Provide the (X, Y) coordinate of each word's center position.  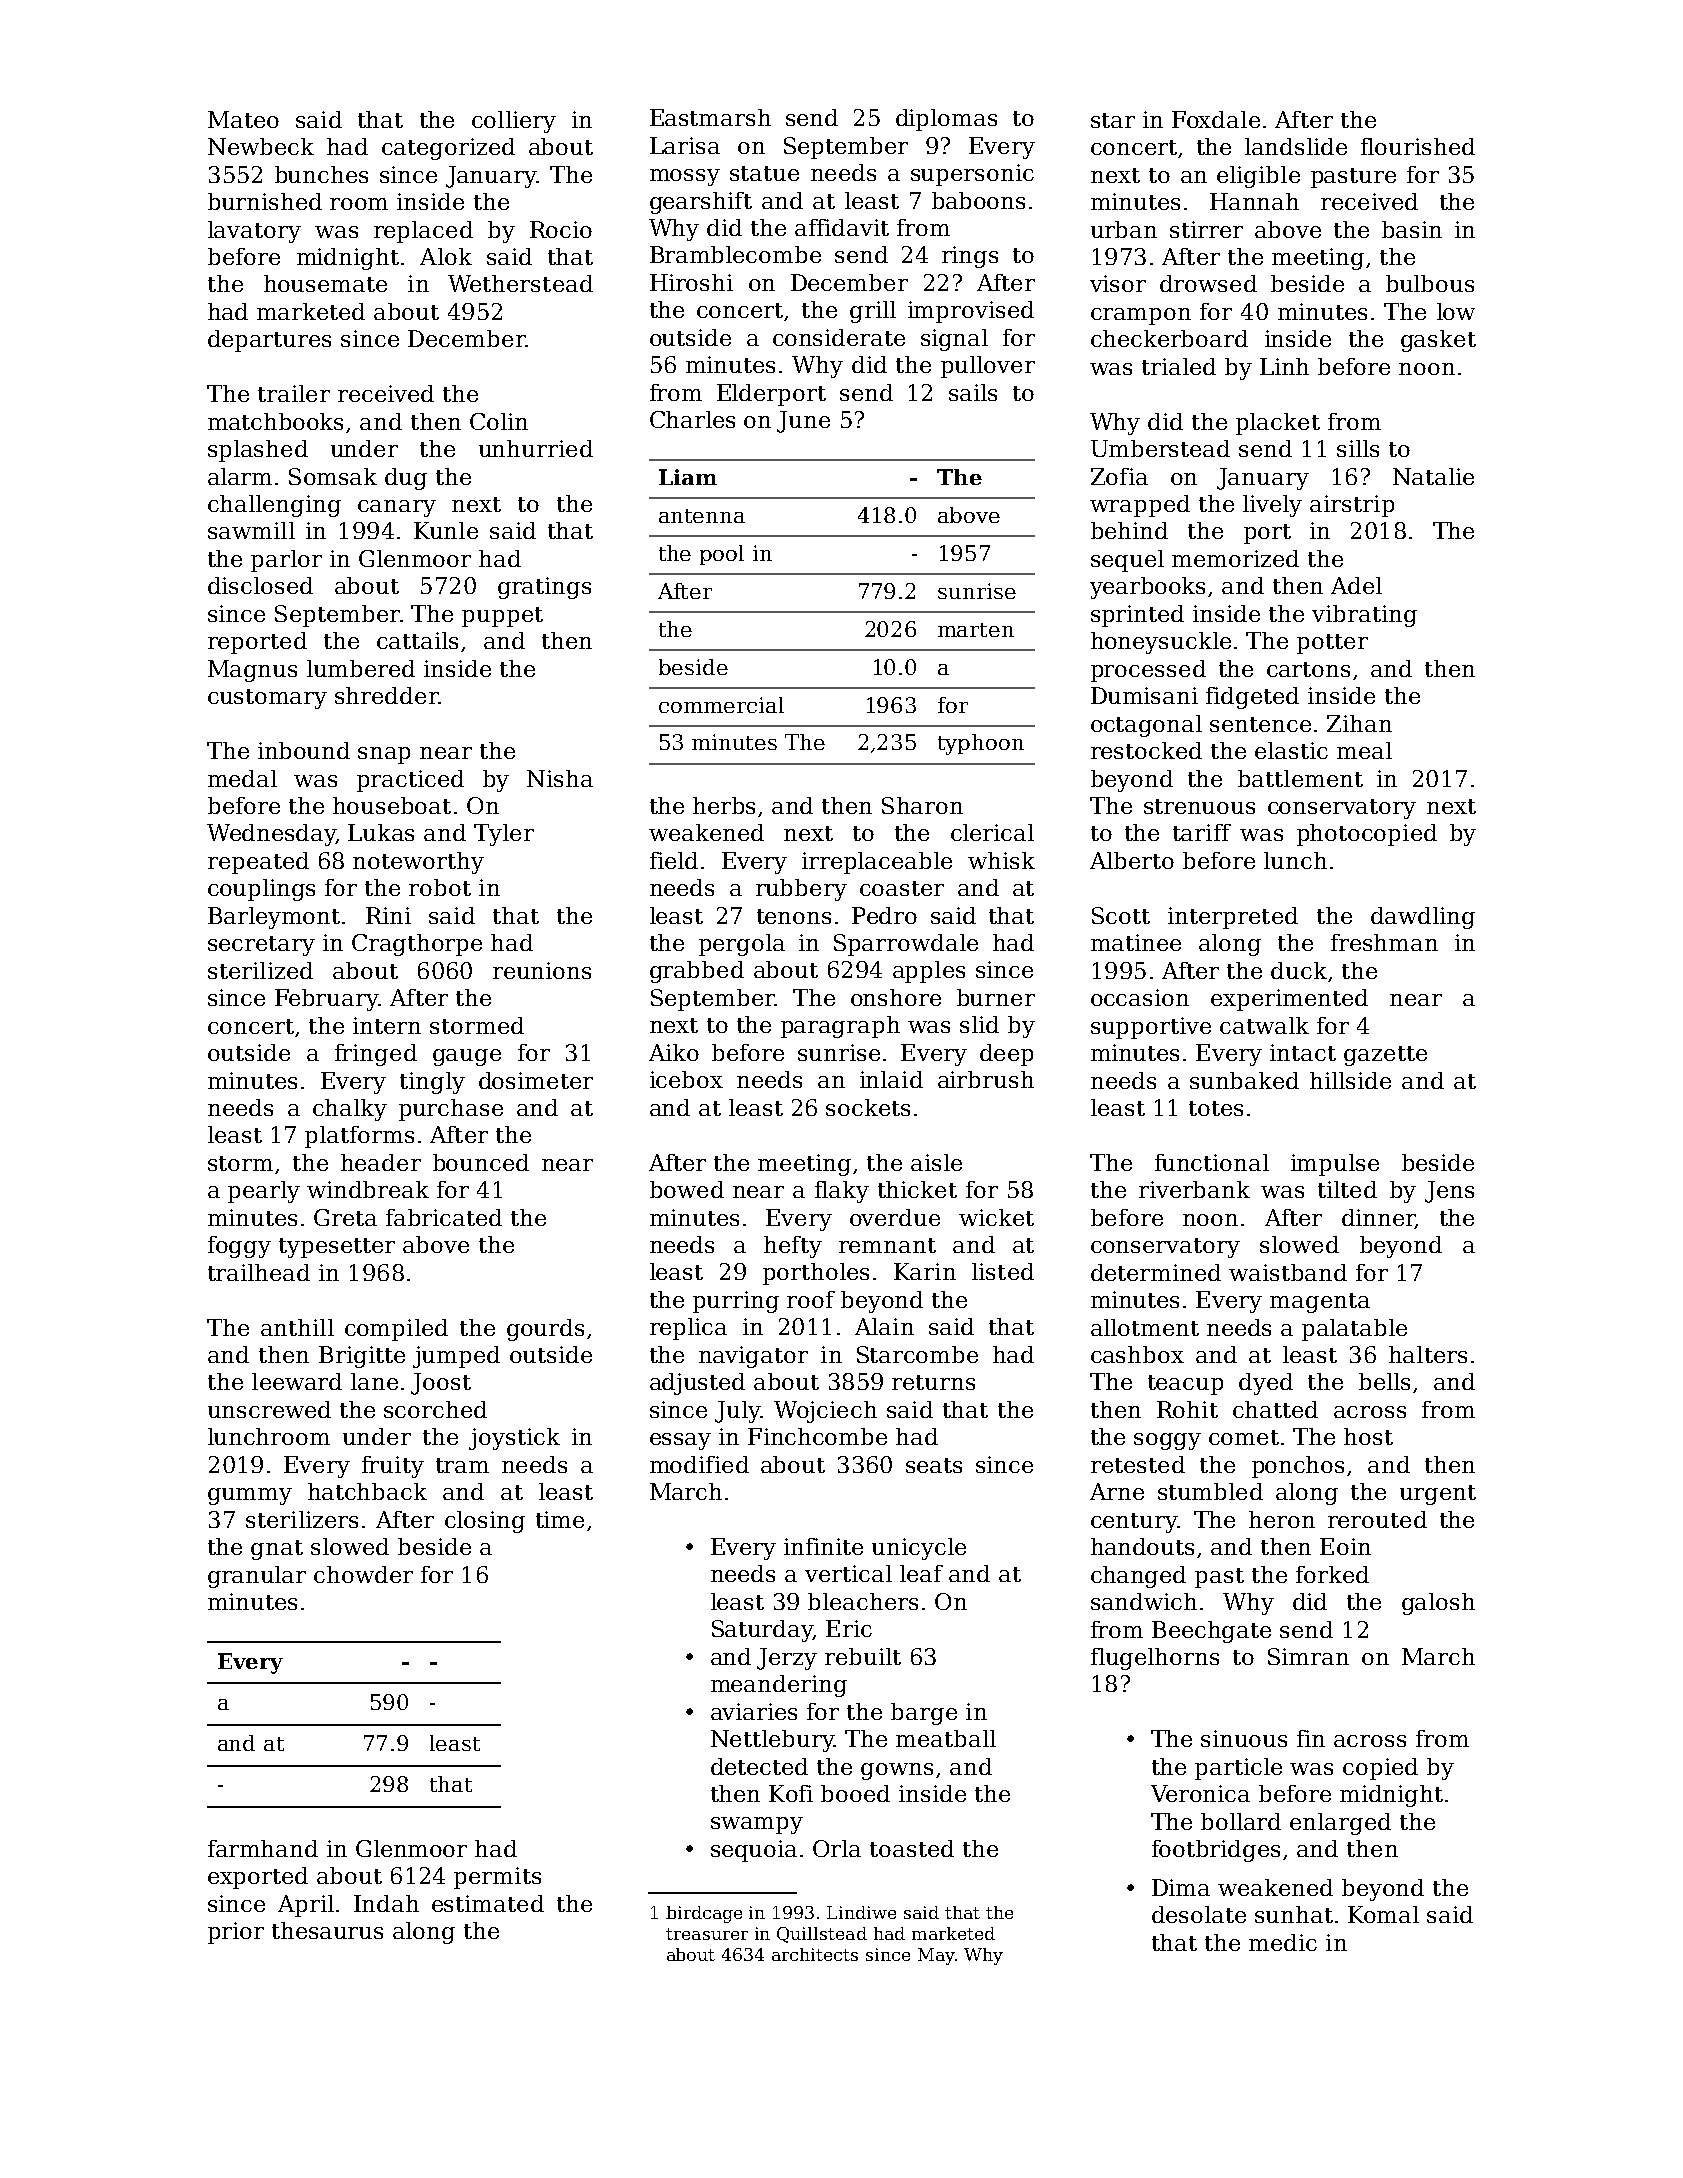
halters (1428, 1354)
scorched (435, 1409)
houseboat (392, 805)
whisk (1001, 860)
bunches (321, 174)
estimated (488, 1903)
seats (934, 1465)
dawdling (1423, 918)
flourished (1418, 146)
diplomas (946, 120)
